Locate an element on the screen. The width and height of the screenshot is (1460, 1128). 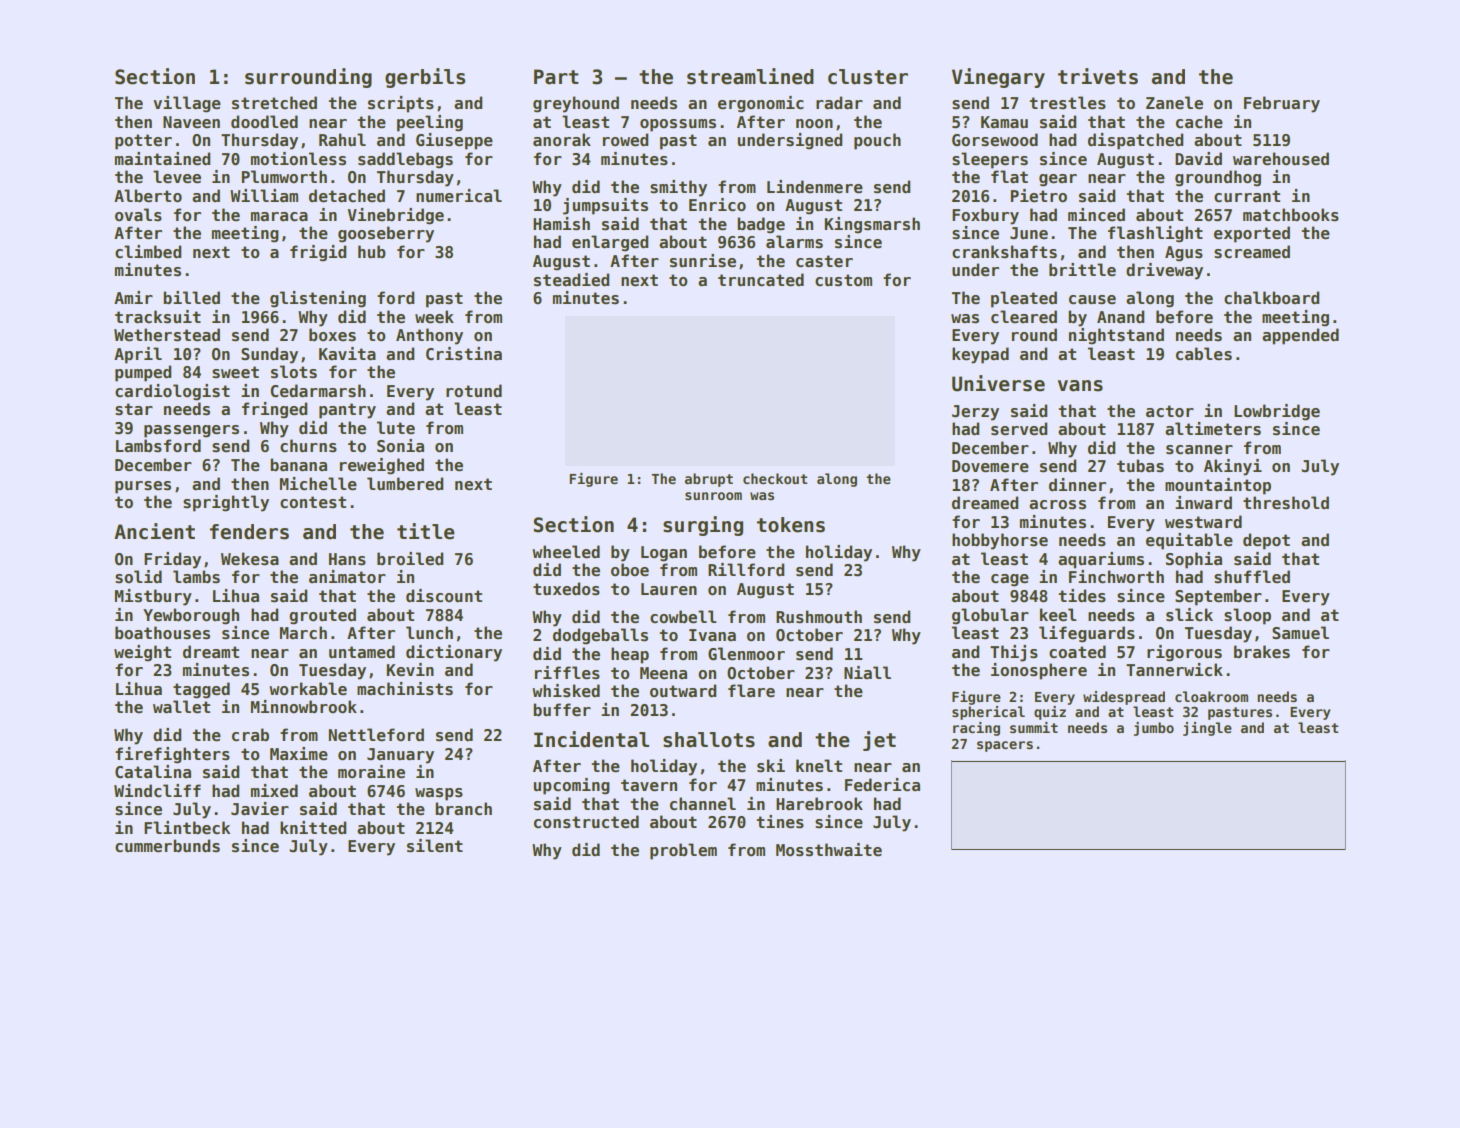
Sunday is located at coordinates (269, 355).
